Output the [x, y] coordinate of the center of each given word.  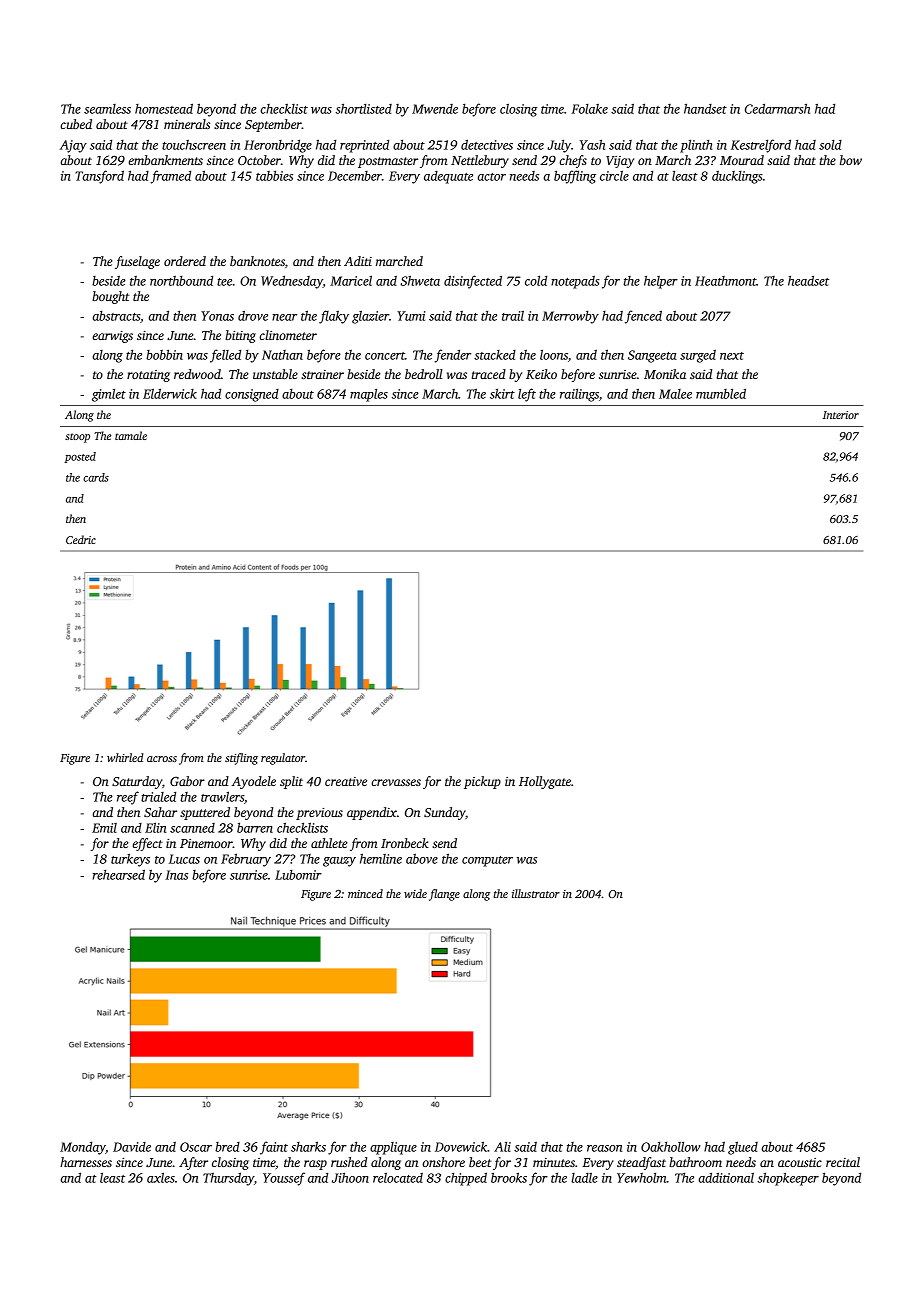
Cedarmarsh [777, 108]
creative [346, 781]
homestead [164, 108]
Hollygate [545, 782]
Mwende [435, 109]
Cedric [81, 539]
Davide [132, 1147]
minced [365, 893]
